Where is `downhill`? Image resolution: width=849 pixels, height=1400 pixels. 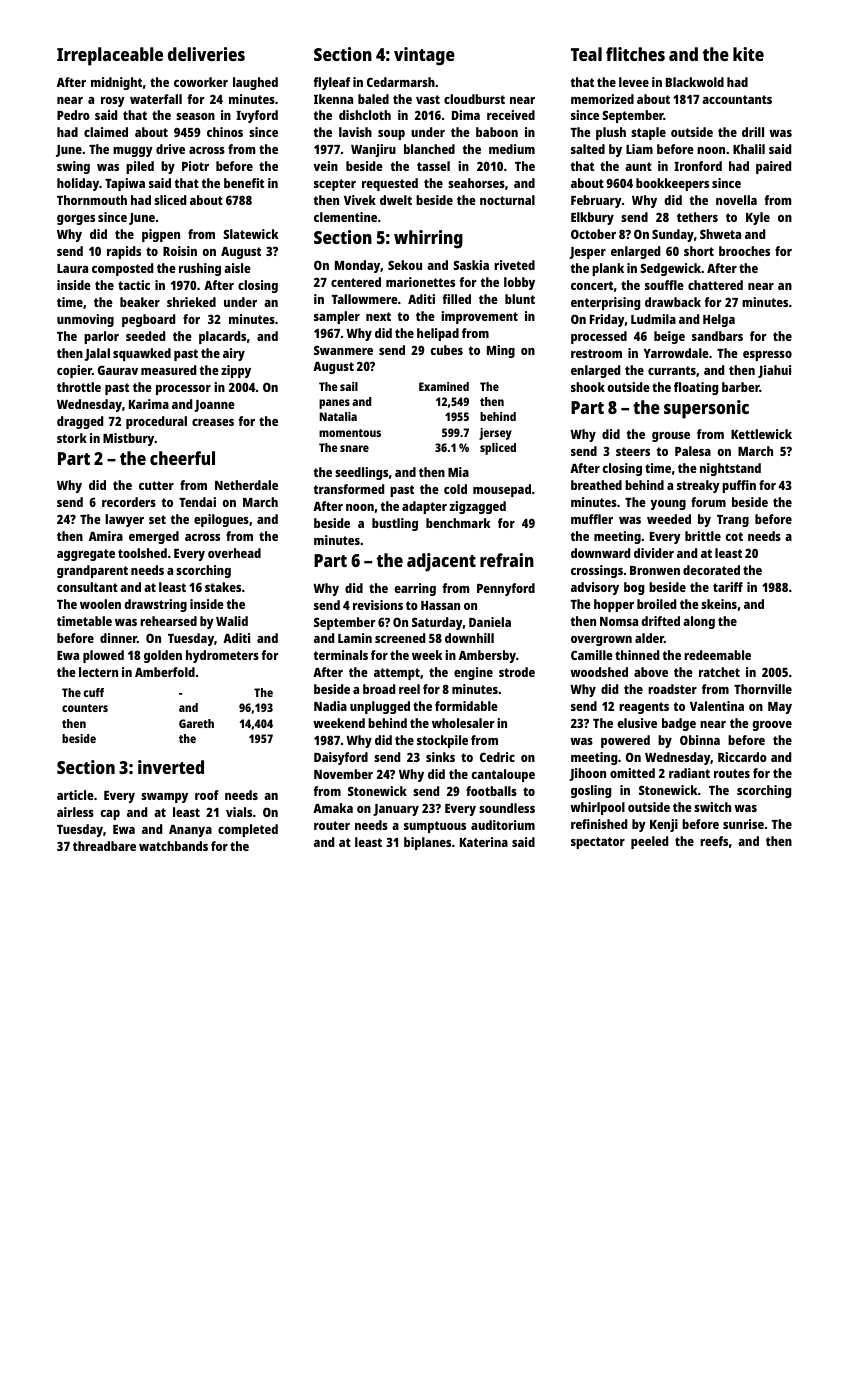
downhill is located at coordinates (469, 638).
